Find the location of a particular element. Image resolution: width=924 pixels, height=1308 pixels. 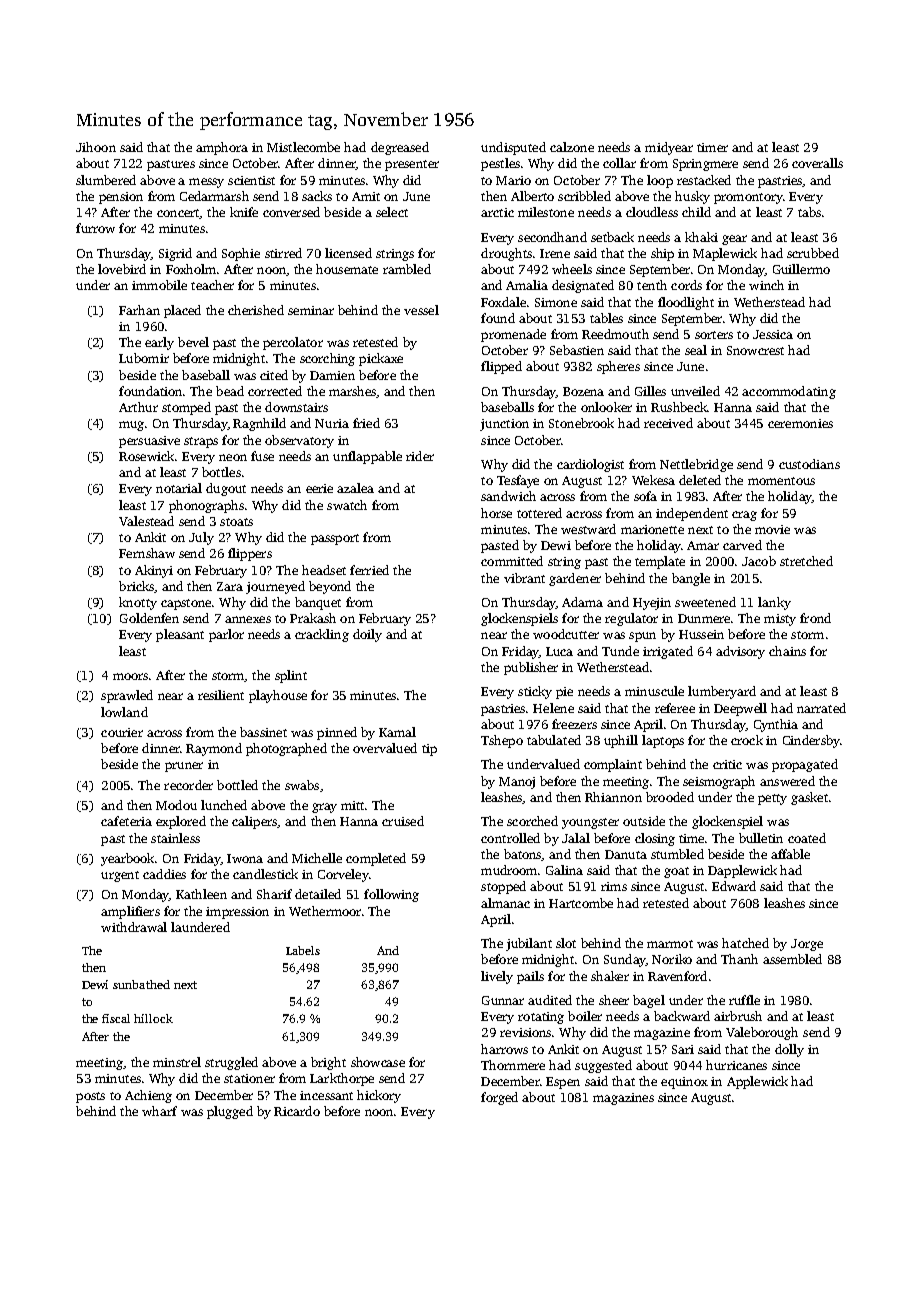

gasket is located at coordinates (809, 798).
